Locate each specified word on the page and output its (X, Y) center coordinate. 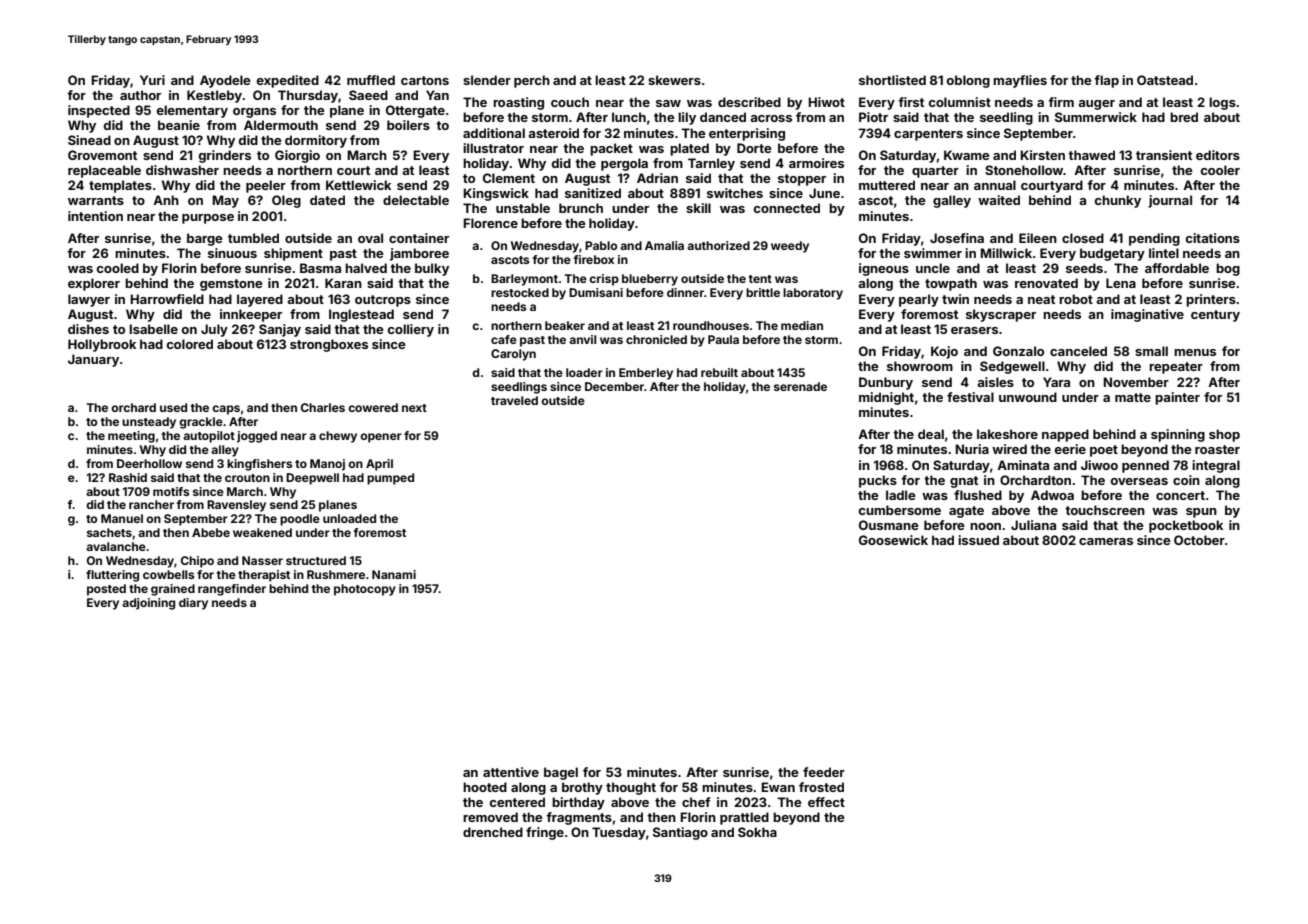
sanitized (593, 193)
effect (826, 802)
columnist (960, 102)
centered (517, 802)
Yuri (152, 80)
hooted (485, 787)
